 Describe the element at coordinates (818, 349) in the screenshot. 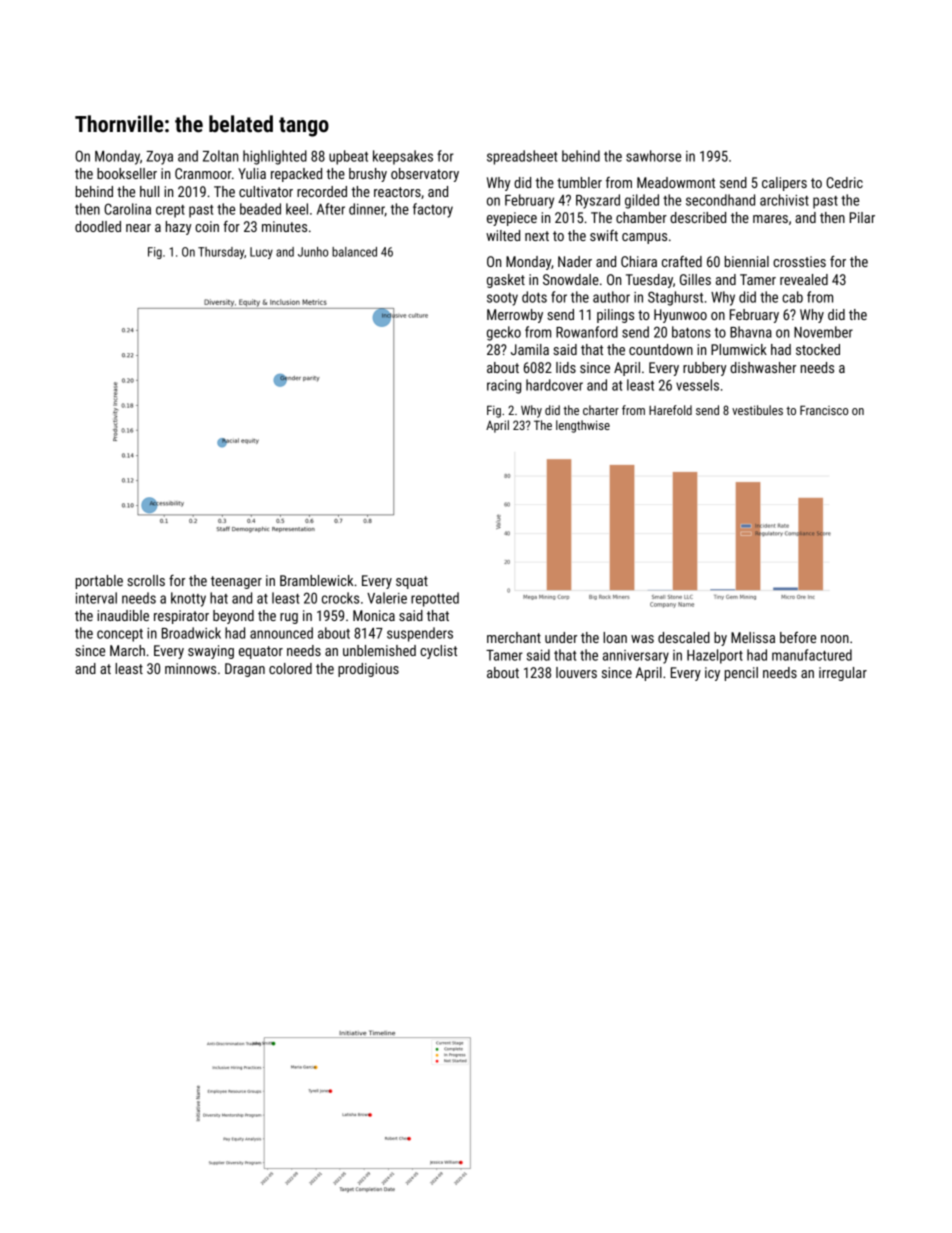

I see `stocked` at that location.
